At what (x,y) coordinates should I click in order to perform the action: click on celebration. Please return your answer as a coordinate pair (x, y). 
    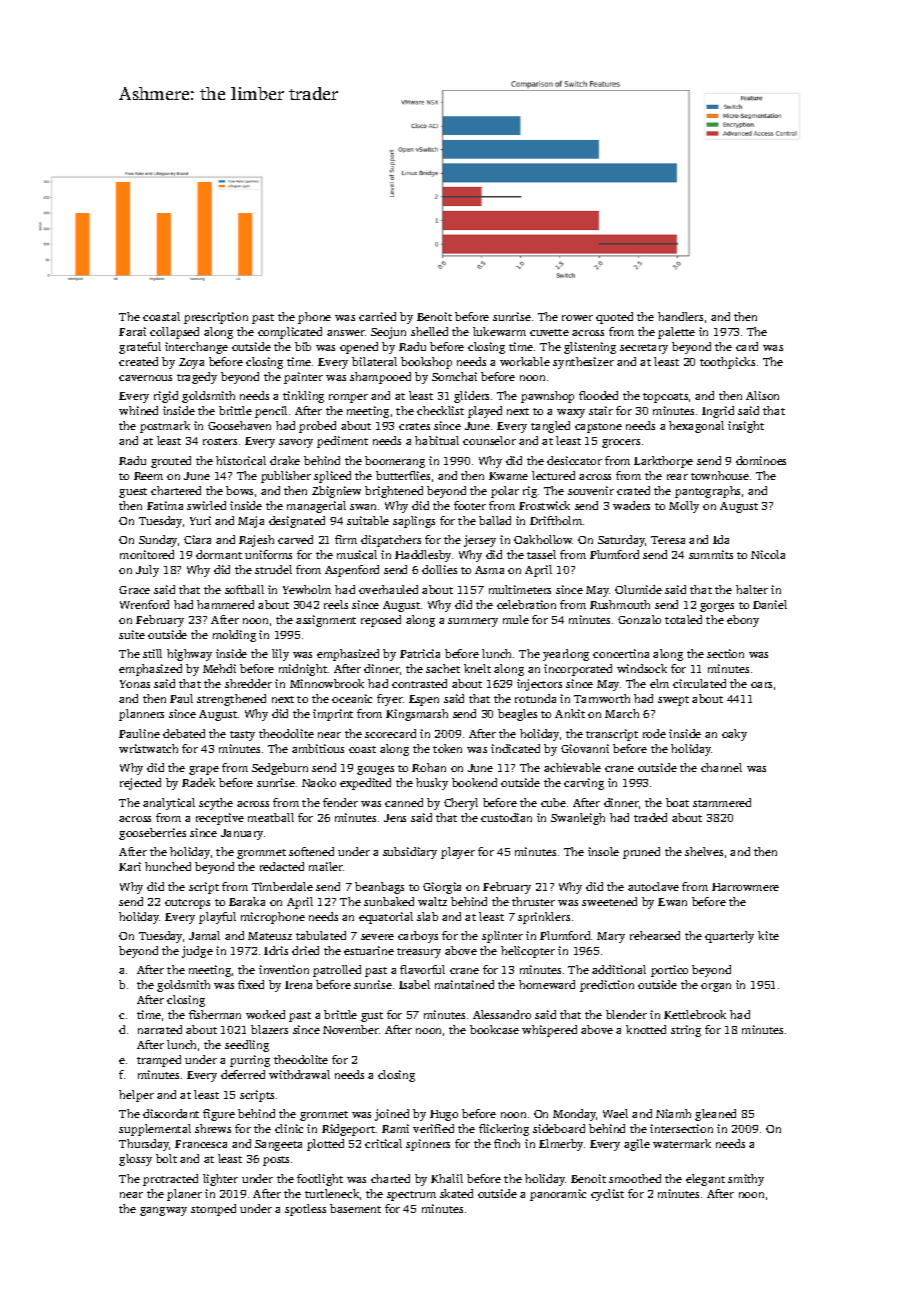
    Looking at the image, I should click on (526, 604).
